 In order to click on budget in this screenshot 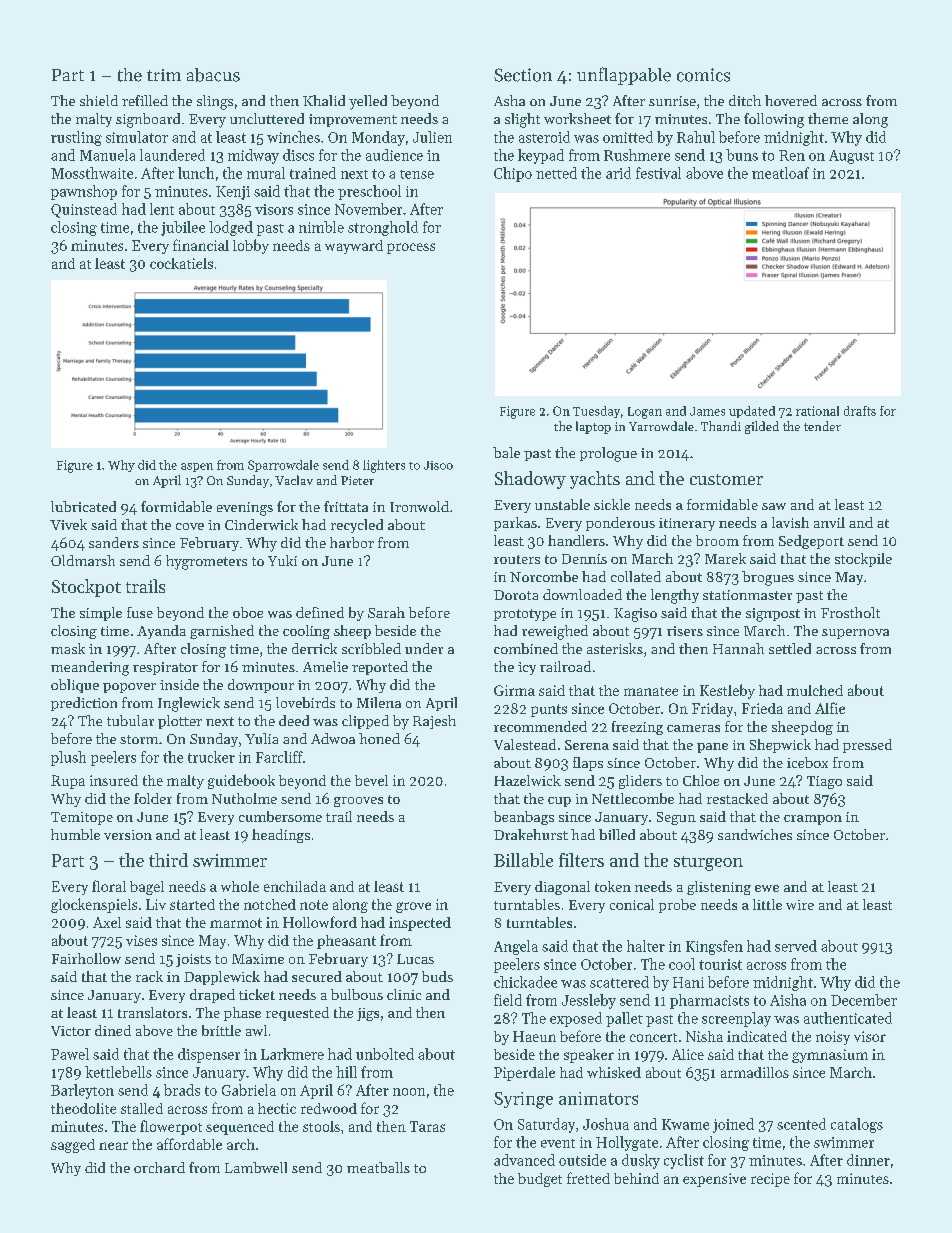, I will do `click(540, 1180)`.
